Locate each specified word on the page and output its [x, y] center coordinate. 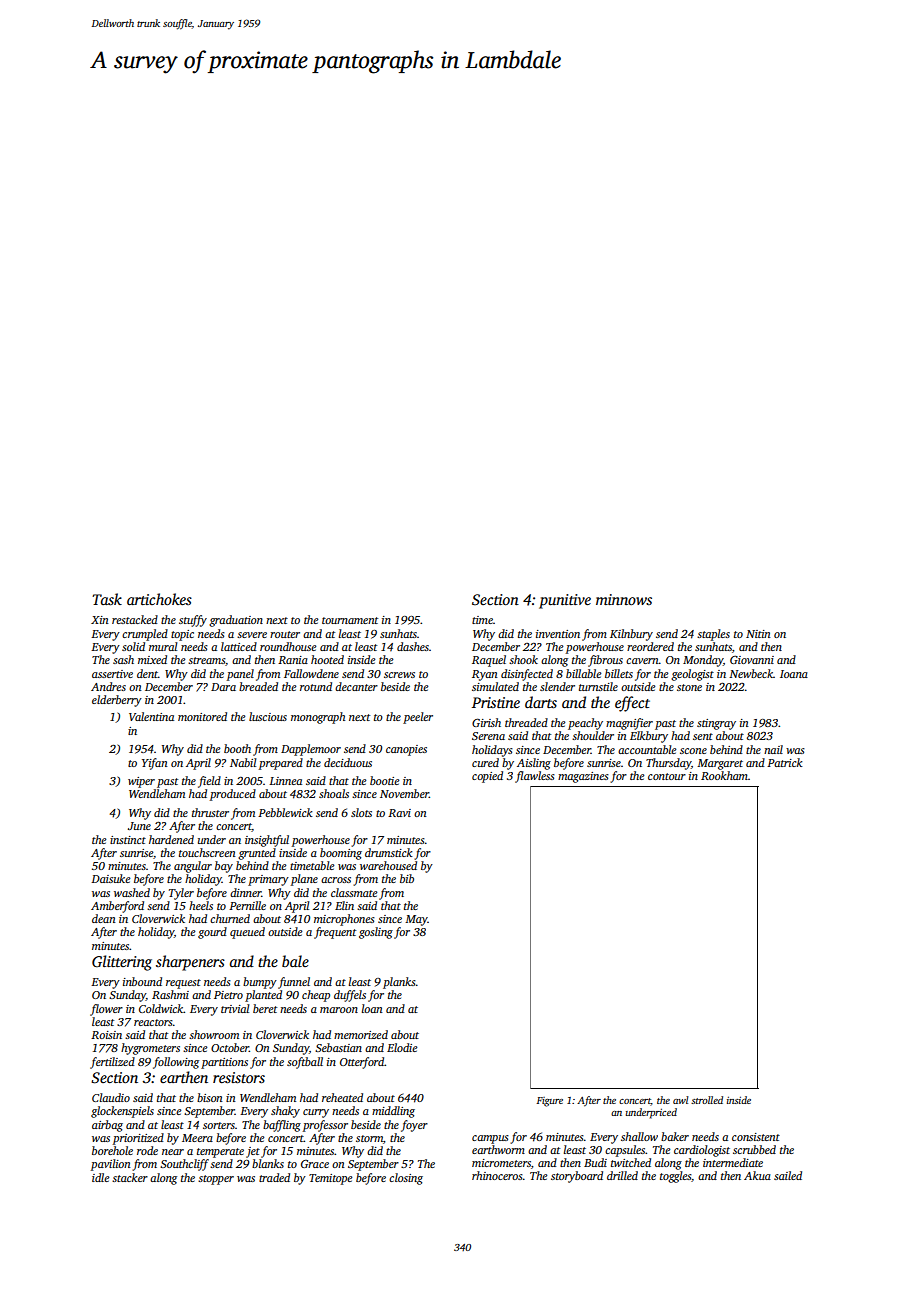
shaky [285, 1112]
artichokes [159, 599]
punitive [565, 601]
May [416, 920]
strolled [707, 1100]
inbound [142, 981]
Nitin [758, 634]
